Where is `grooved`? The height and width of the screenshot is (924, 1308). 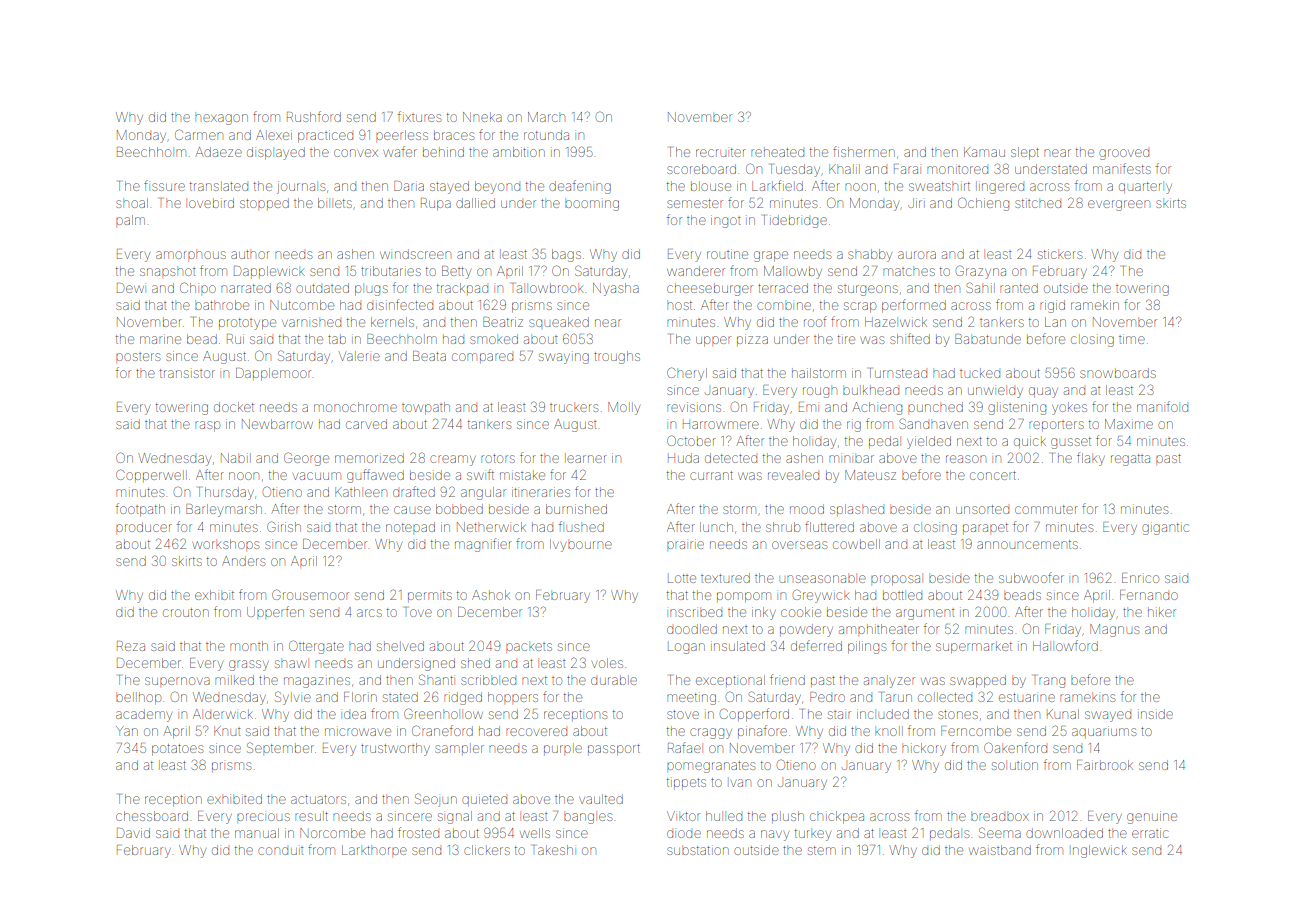 grooved is located at coordinates (1124, 154).
